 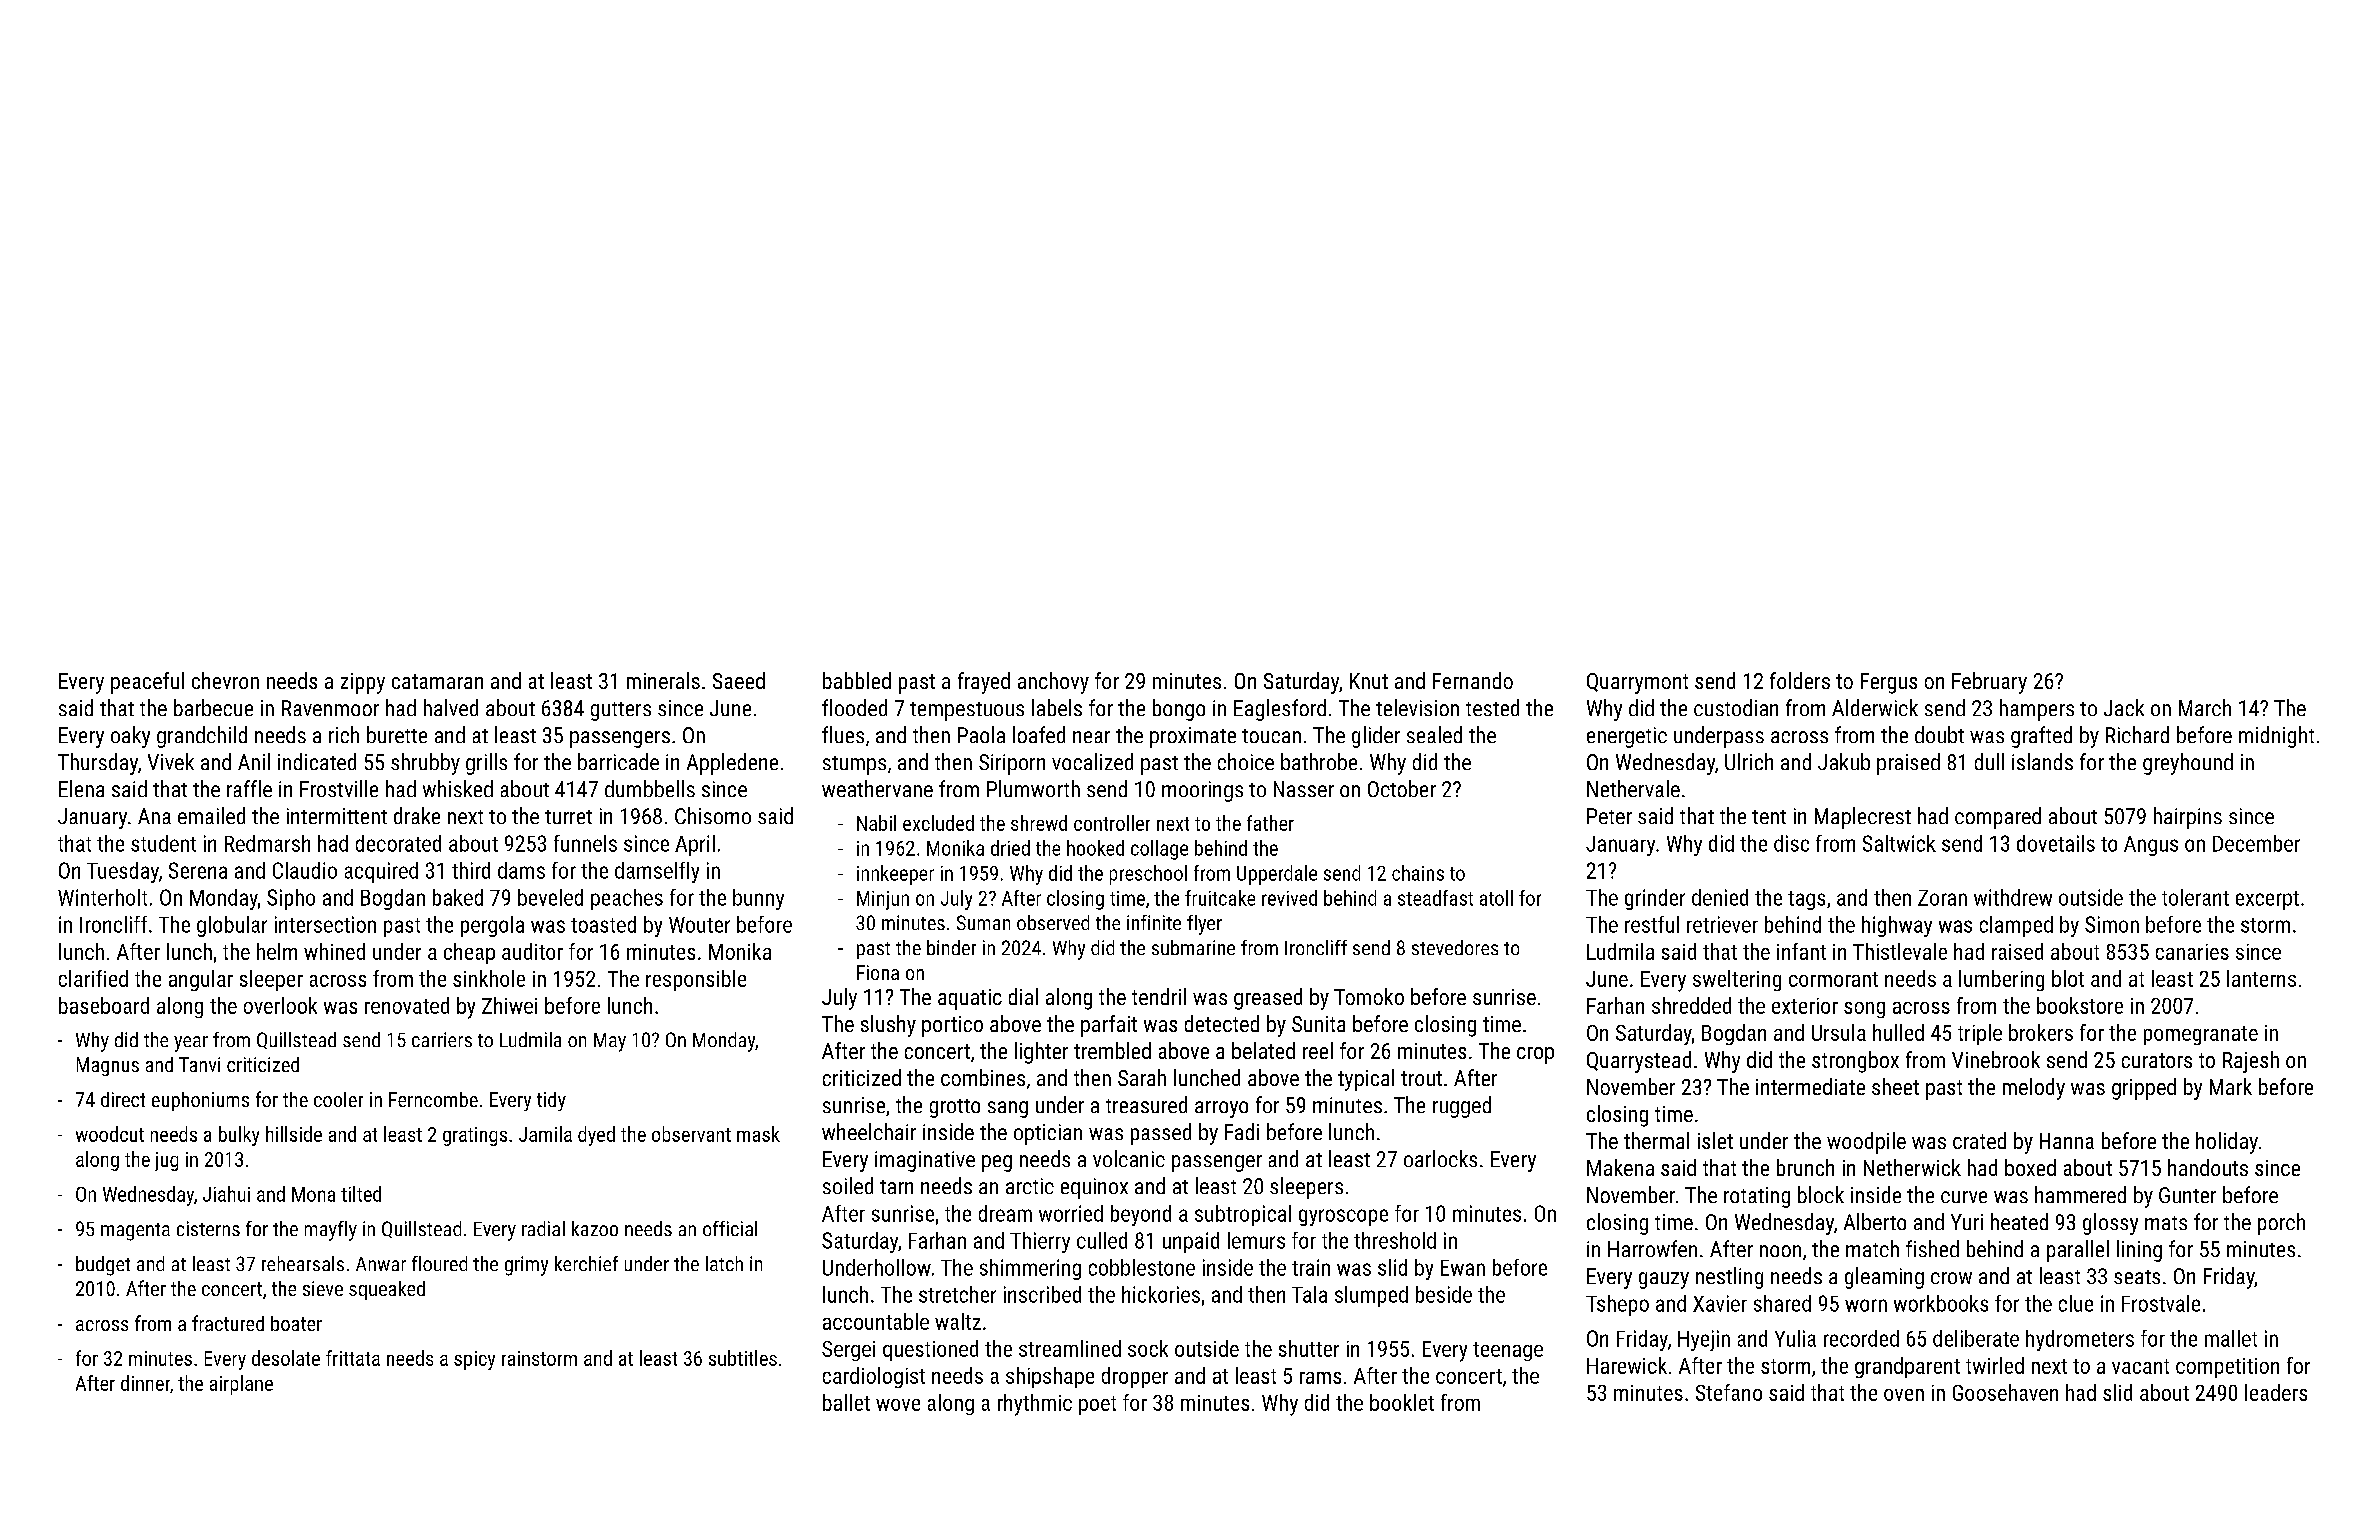 I want to click on lumbering, so click(x=2001, y=980).
